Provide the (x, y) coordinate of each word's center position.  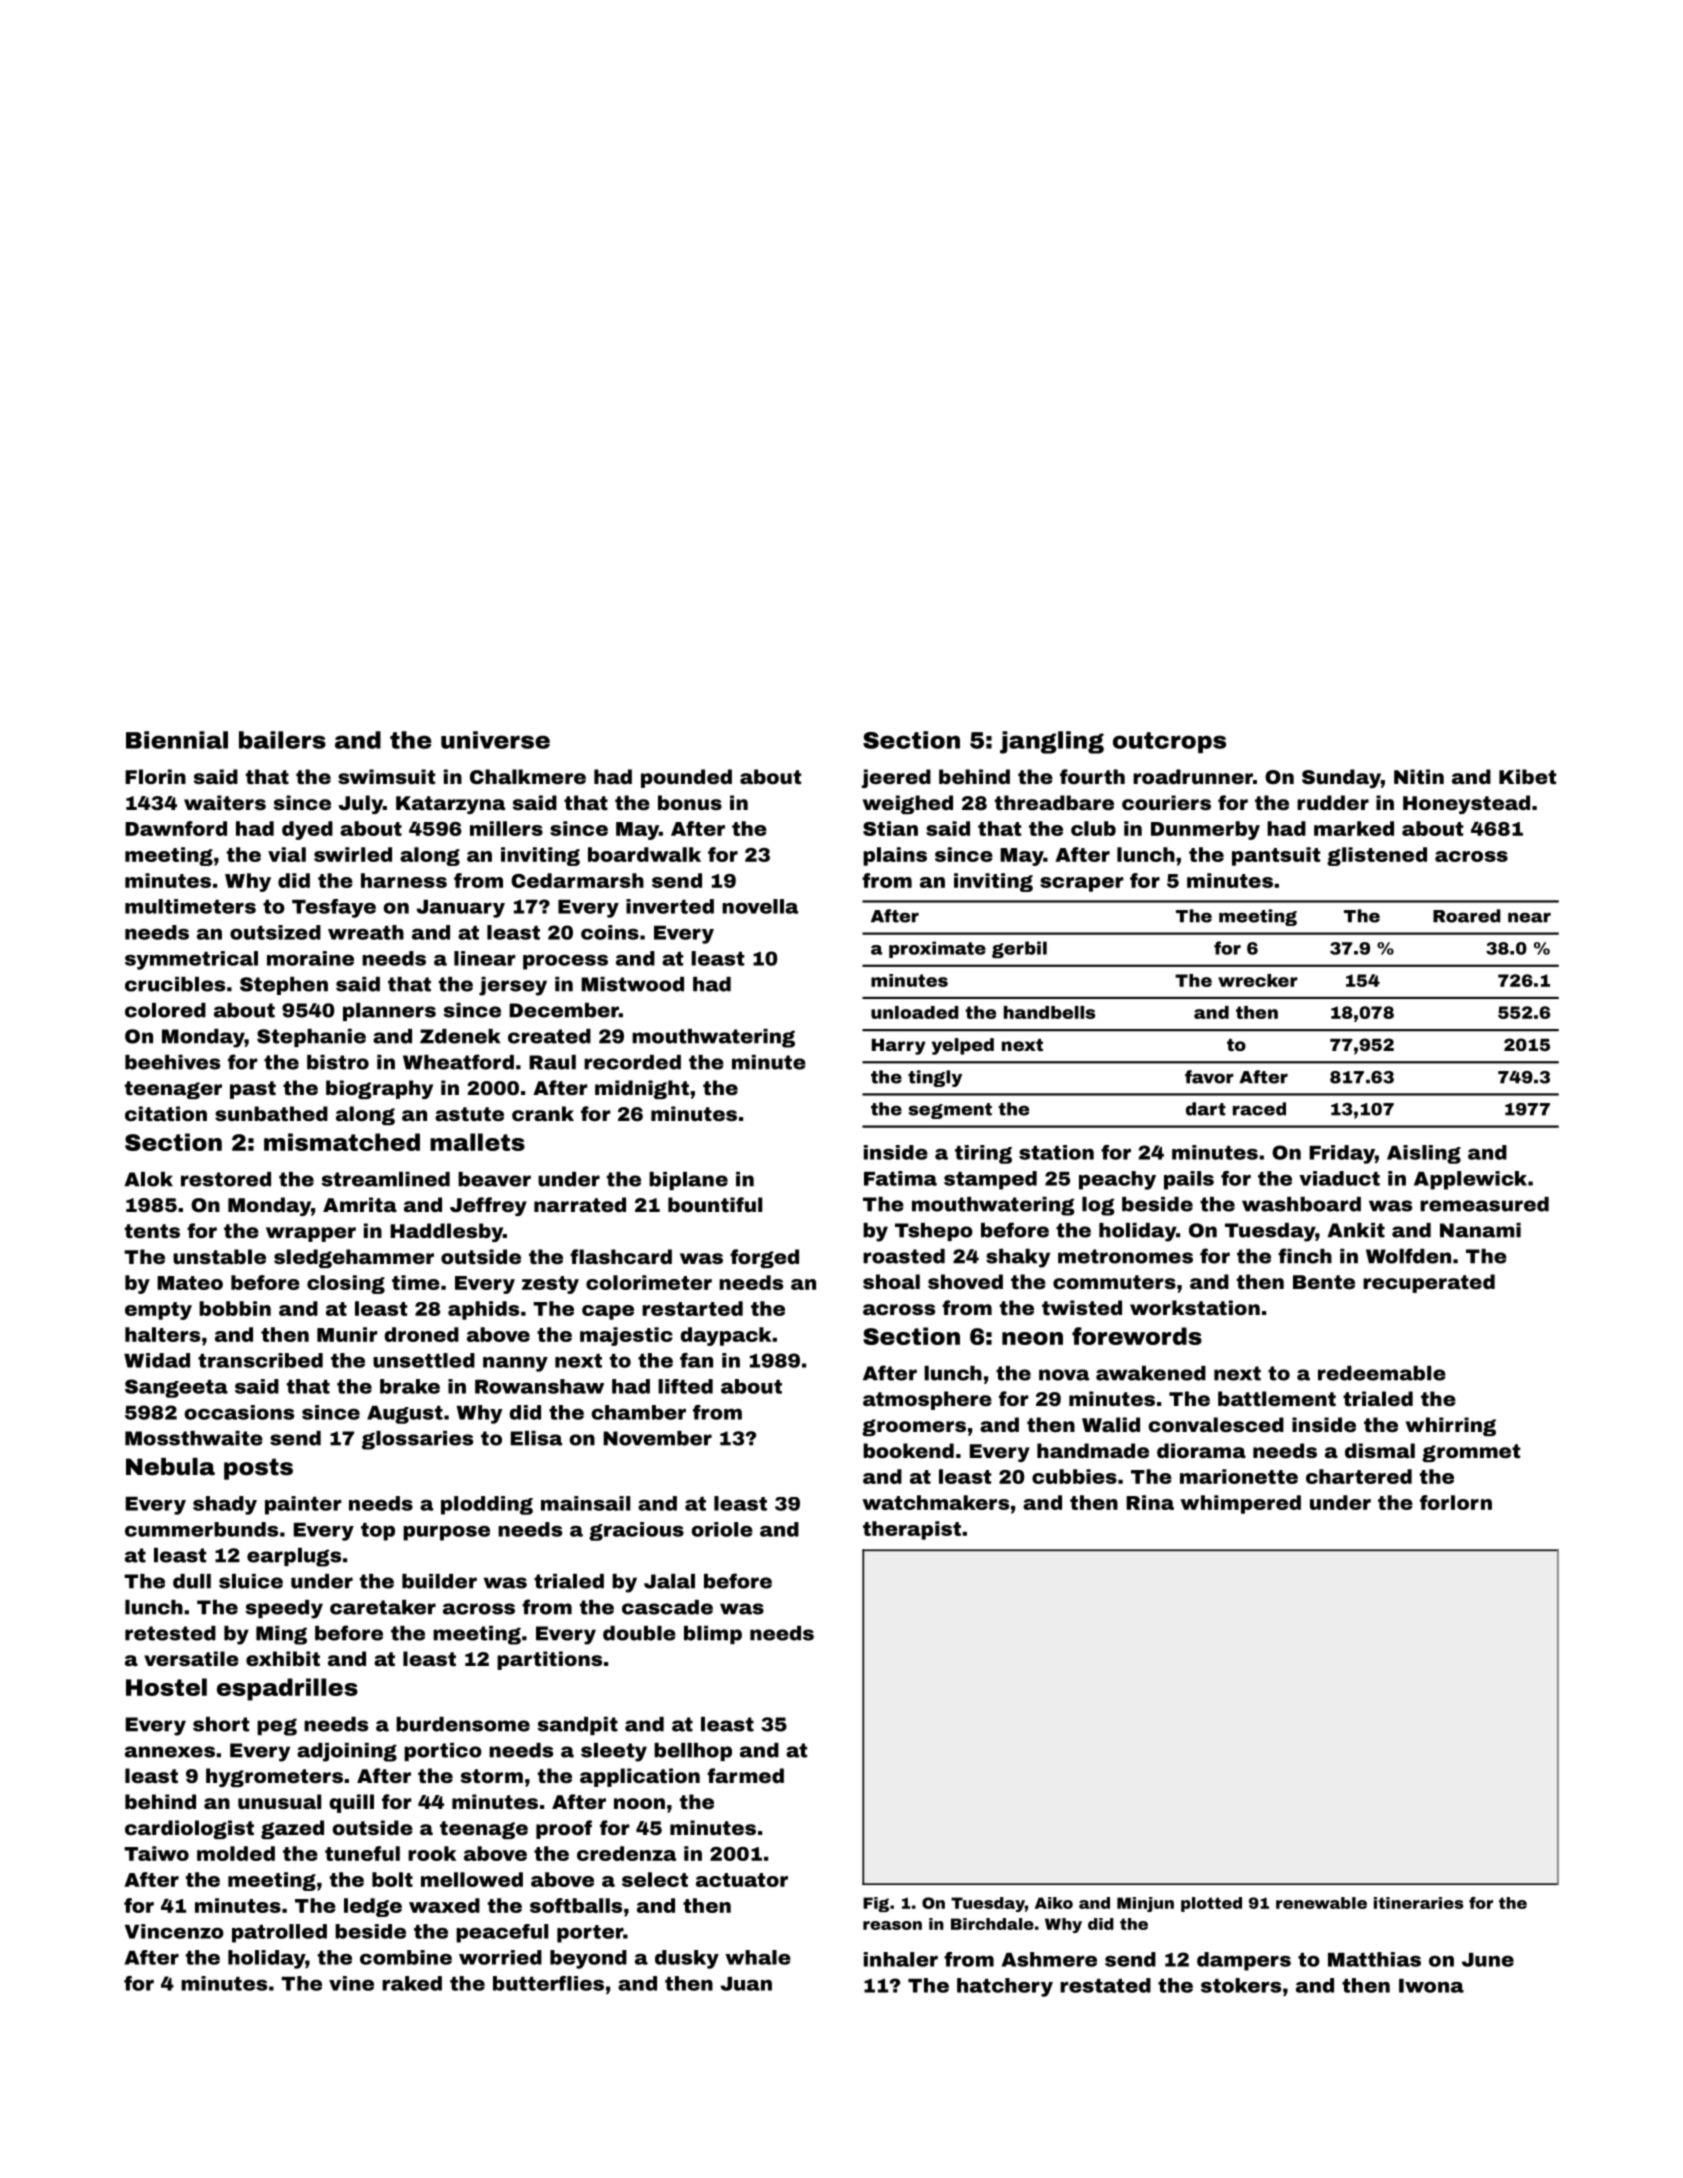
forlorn (1456, 1502)
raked (412, 1983)
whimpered (1240, 1504)
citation (166, 1113)
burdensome (463, 1724)
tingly (935, 1078)
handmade (1093, 1450)
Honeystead (1466, 804)
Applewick (1470, 1180)
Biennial (177, 740)
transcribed (260, 1360)
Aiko (1054, 1903)
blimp (713, 1635)
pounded (686, 778)
